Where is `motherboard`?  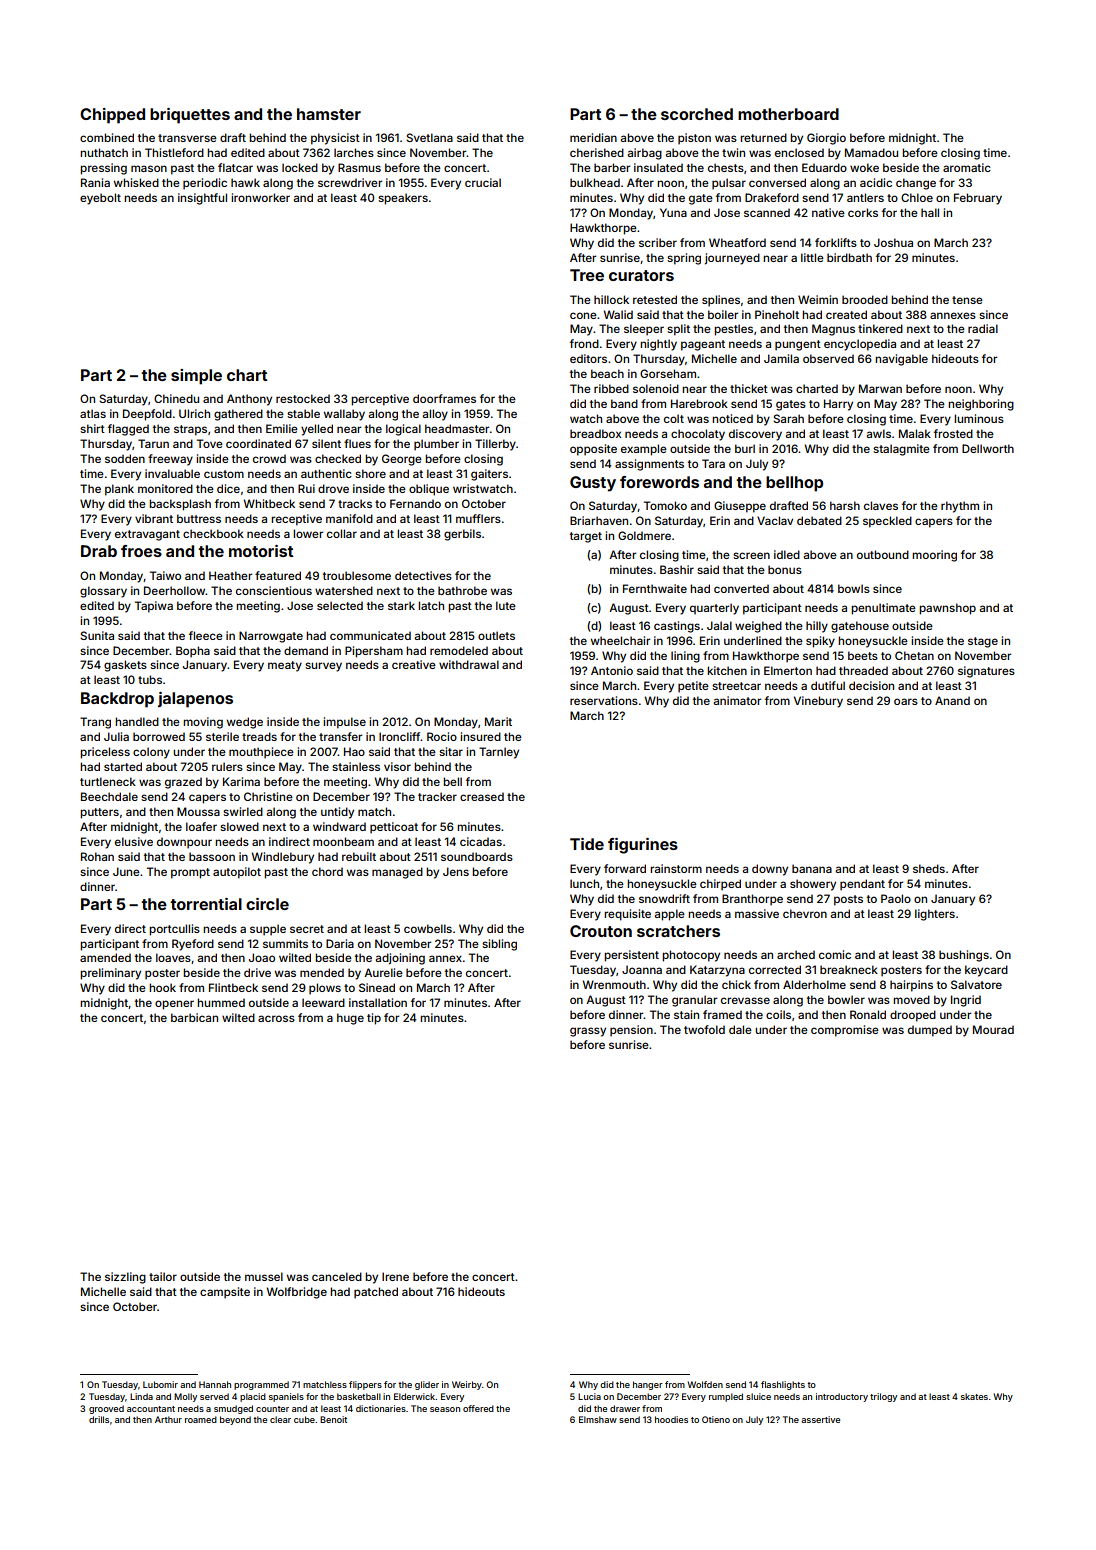 motherboard is located at coordinates (788, 114).
